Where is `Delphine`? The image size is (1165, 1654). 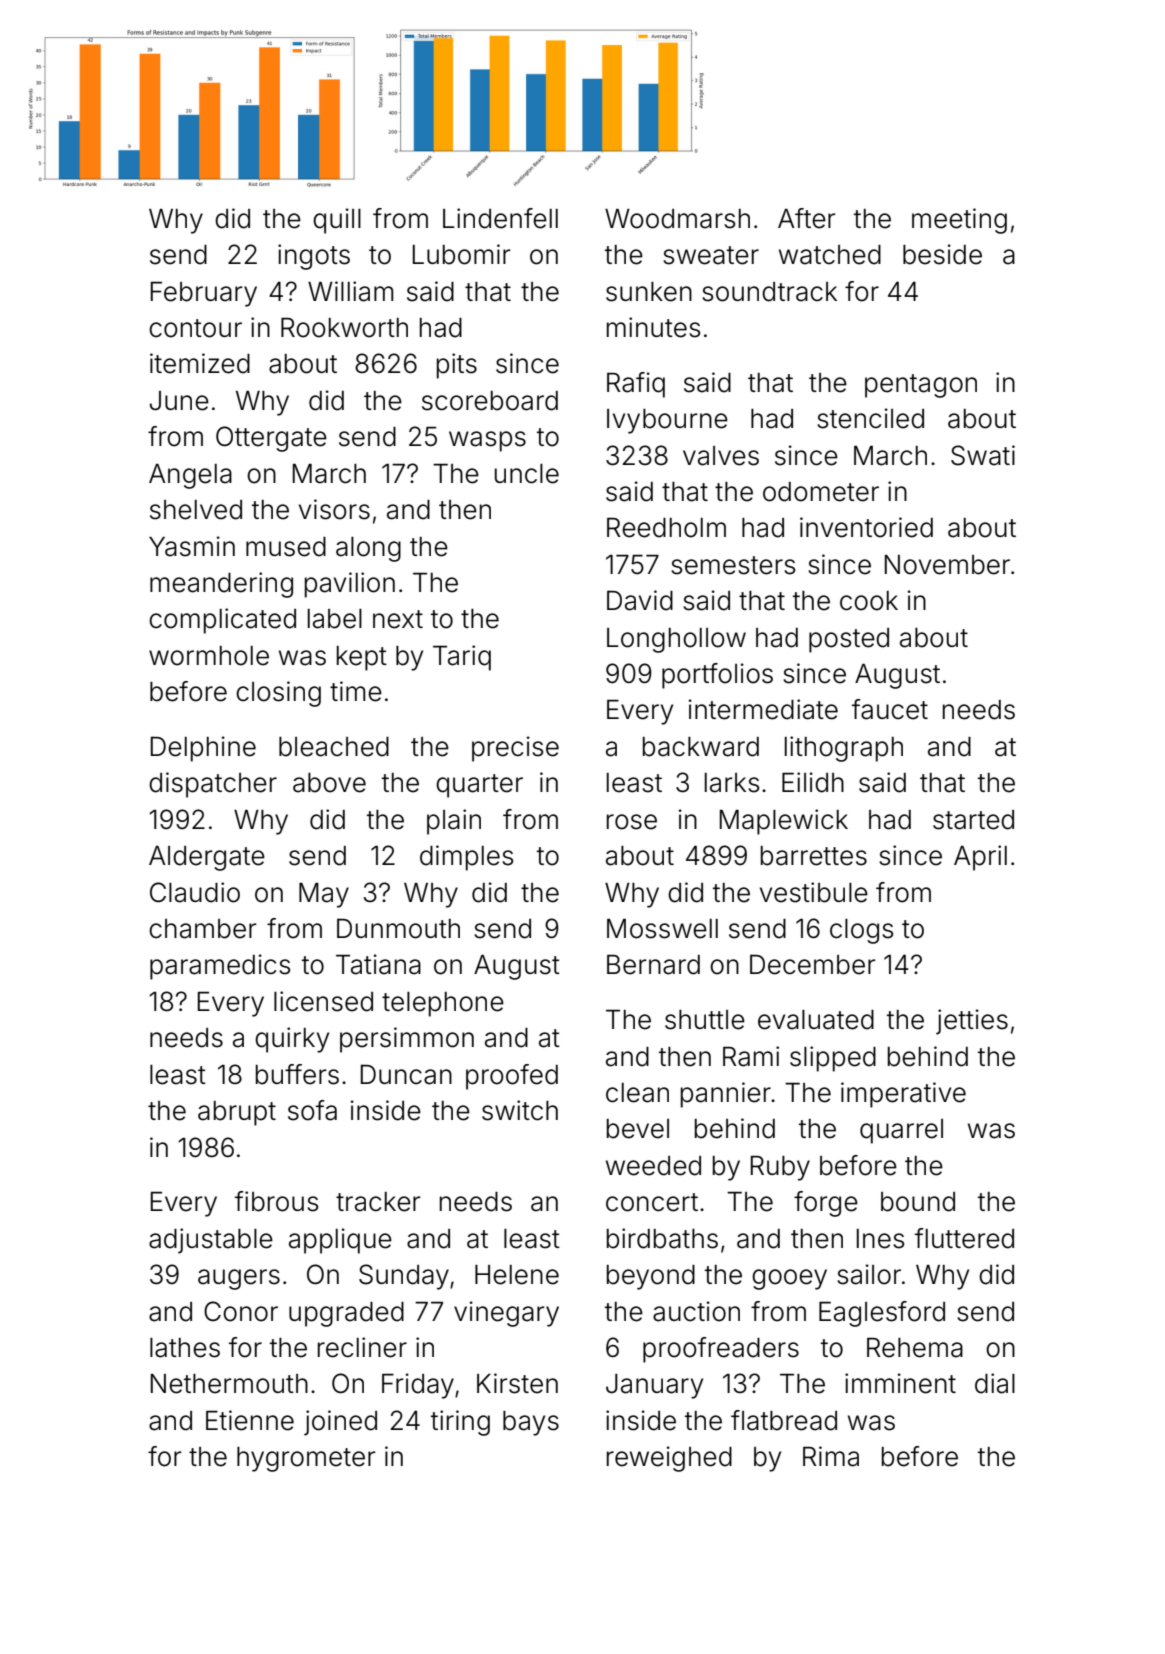
Delphine is located at coordinates (203, 749).
